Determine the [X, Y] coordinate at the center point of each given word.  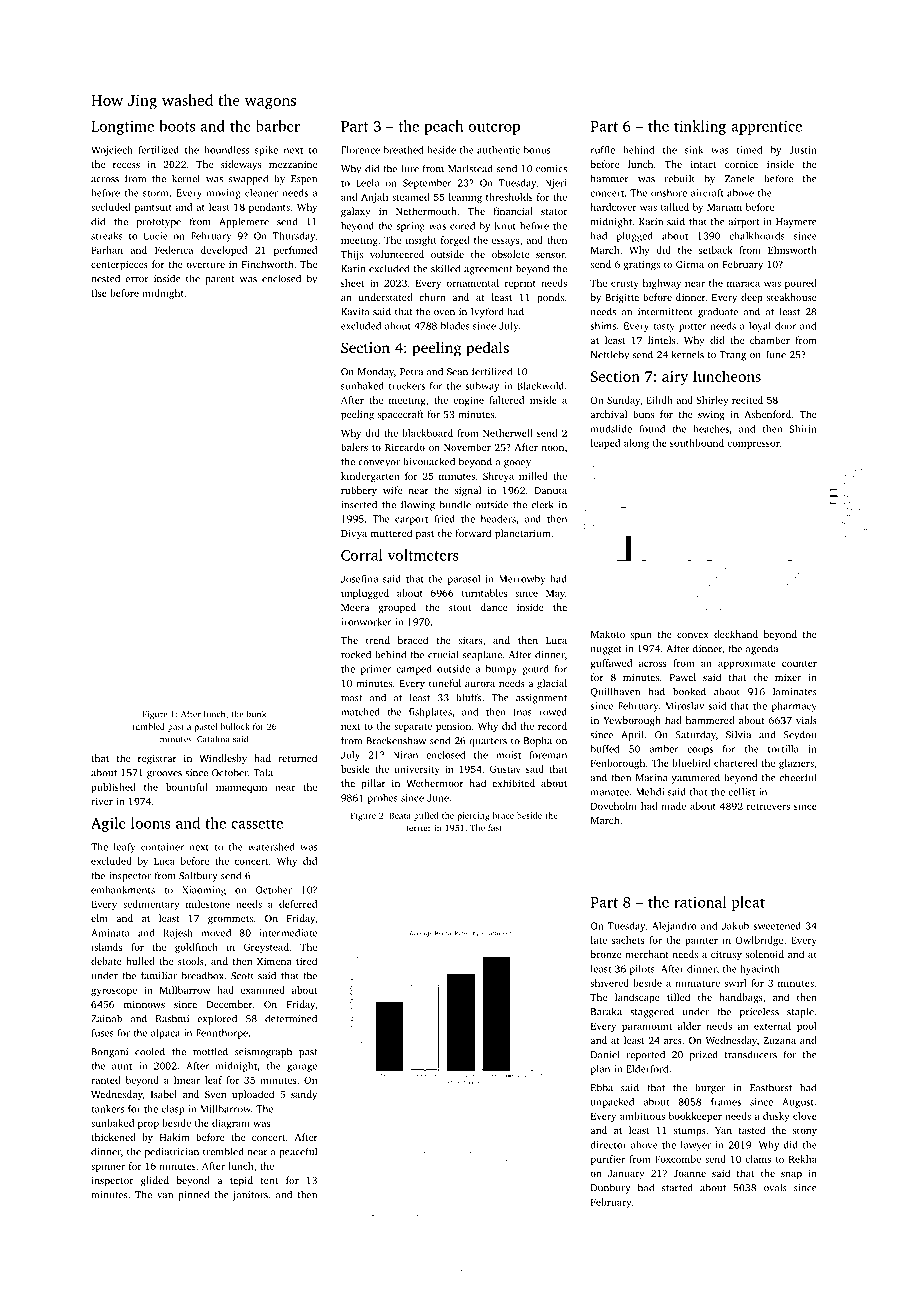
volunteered [397, 254]
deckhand [736, 634]
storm [156, 193]
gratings [641, 265]
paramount [647, 1027]
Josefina [359, 579]
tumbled [148, 726]
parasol [464, 580]
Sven [215, 1094]
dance [494, 607]
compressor [753, 445]
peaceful [298, 1152]
